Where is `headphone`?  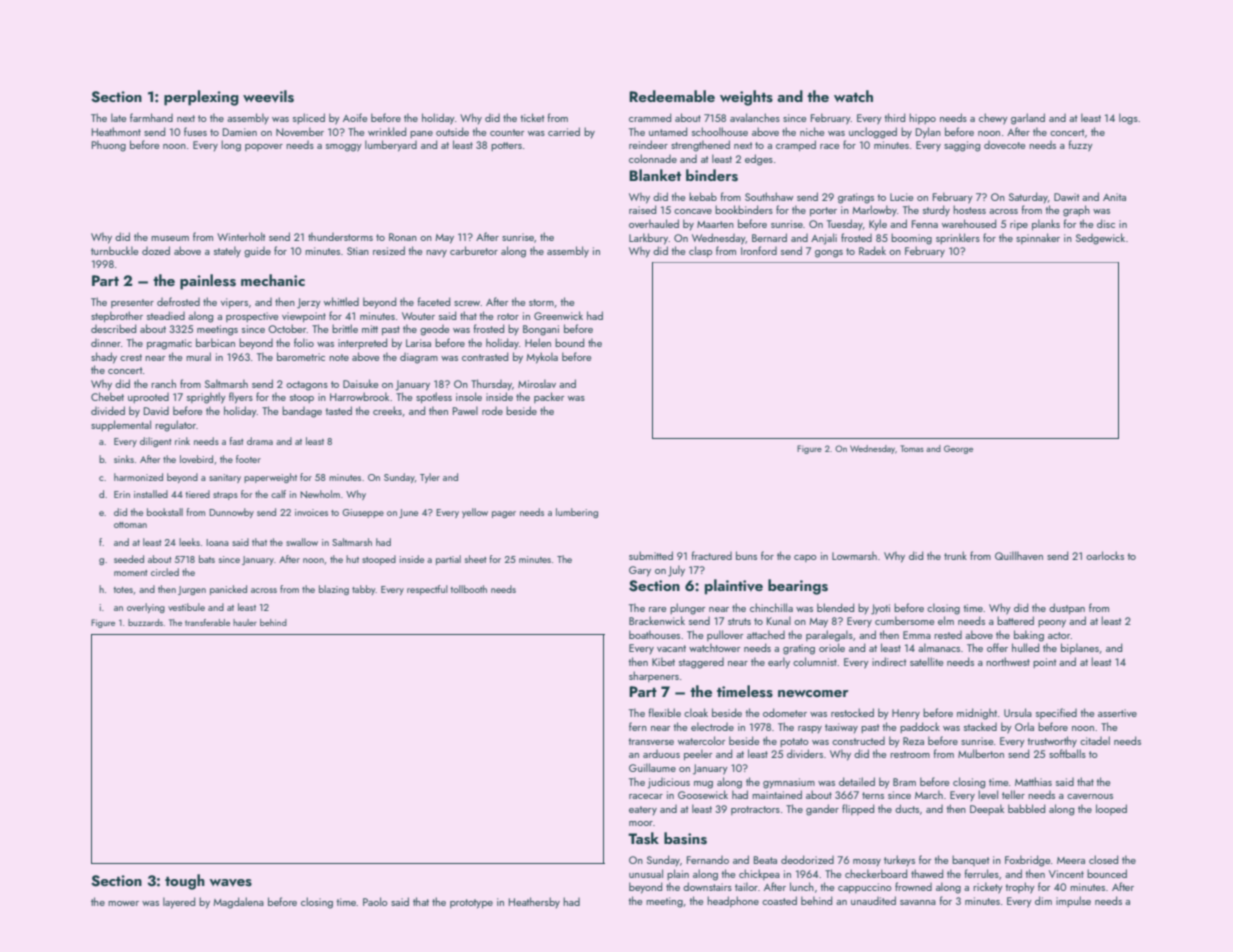
headphone is located at coordinates (733, 901).
